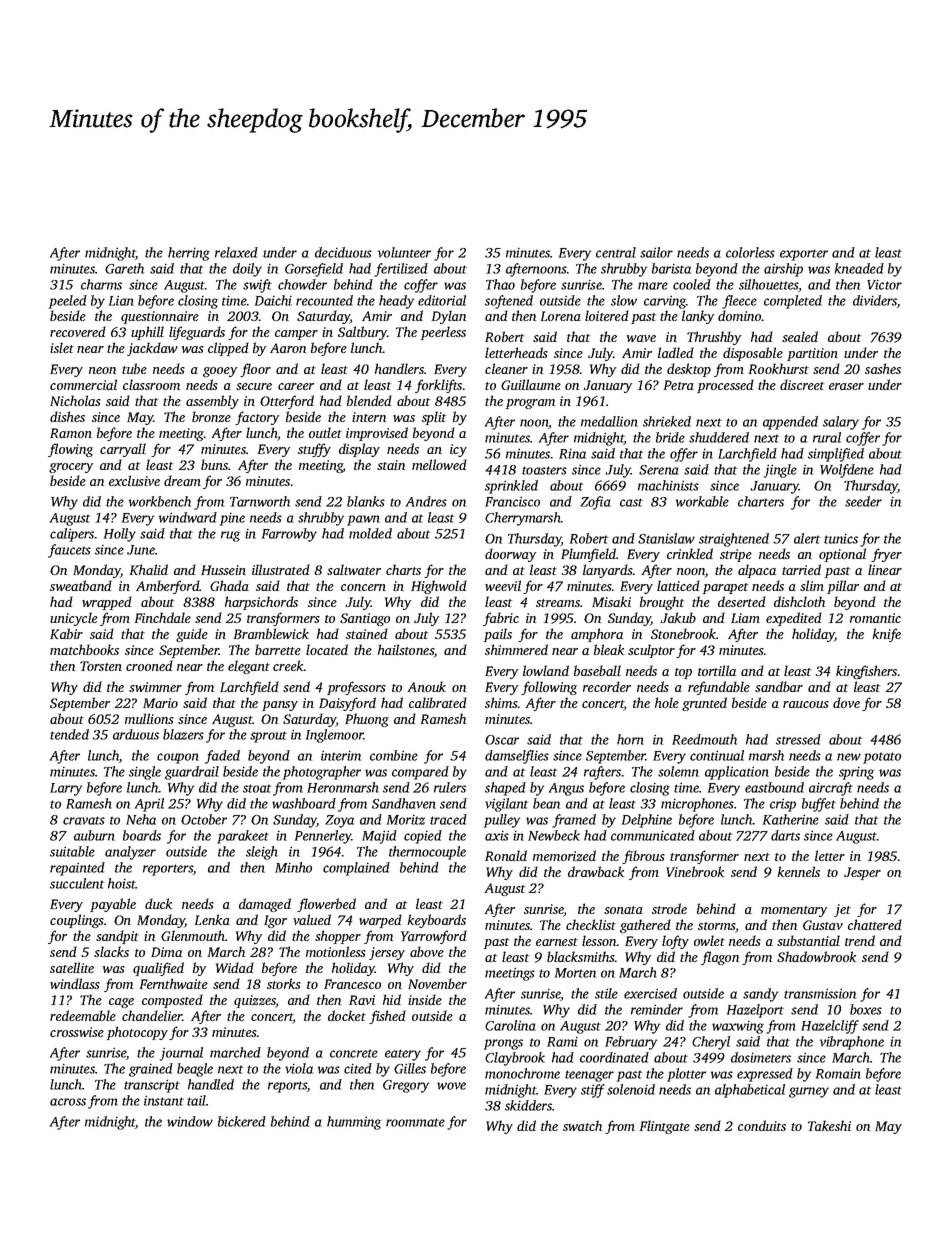 Image resolution: width=952 pixels, height=1233 pixels. What do you see at coordinates (189, 254) in the document?
I see `herring` at bounding box center [189, 254].
